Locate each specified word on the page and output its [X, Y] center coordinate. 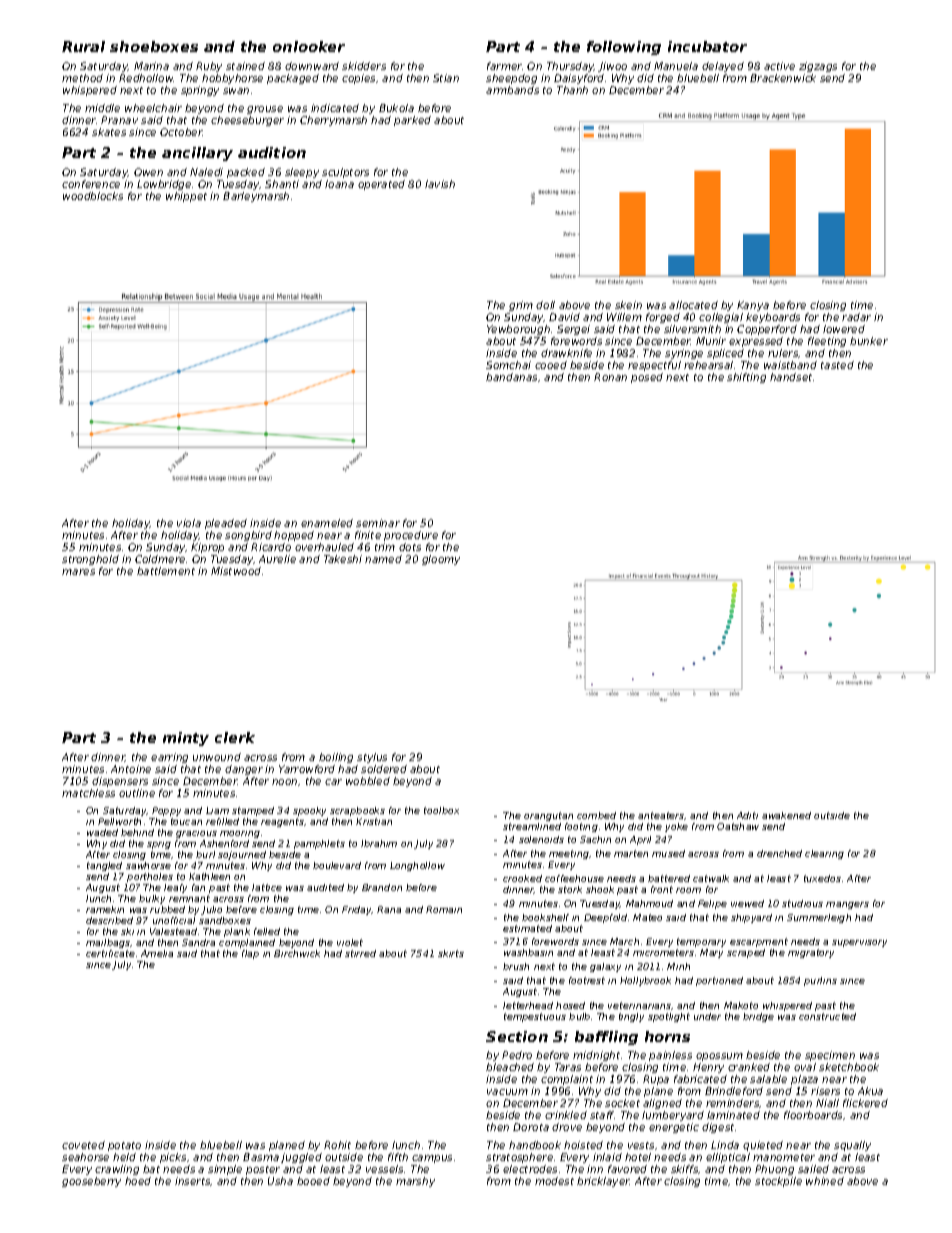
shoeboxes [154, 46]
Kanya [753, 306]
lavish [440, 184]
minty [186, 739]
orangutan [548, 816]
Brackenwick [783, 78]
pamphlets [319, 844]
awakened [786, 815]
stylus [372, 758]
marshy [415, 1182]
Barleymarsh [256, 197]
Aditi [747, 815]
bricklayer [603, 1182]
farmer [504, 66]
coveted [83, 1145]
